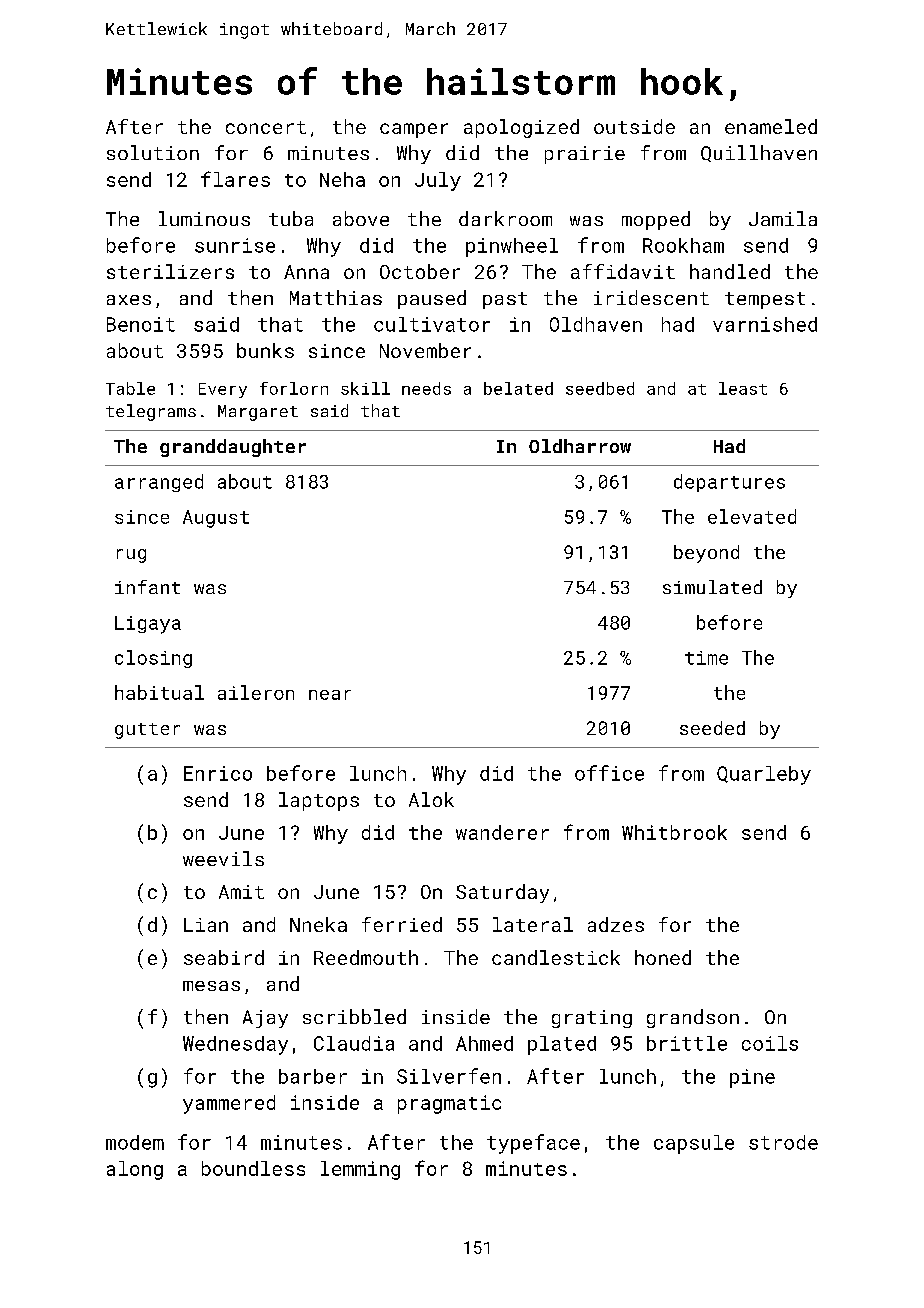 This document has width=924, height=1308. I want to click on seeded, so click(712, 728).
